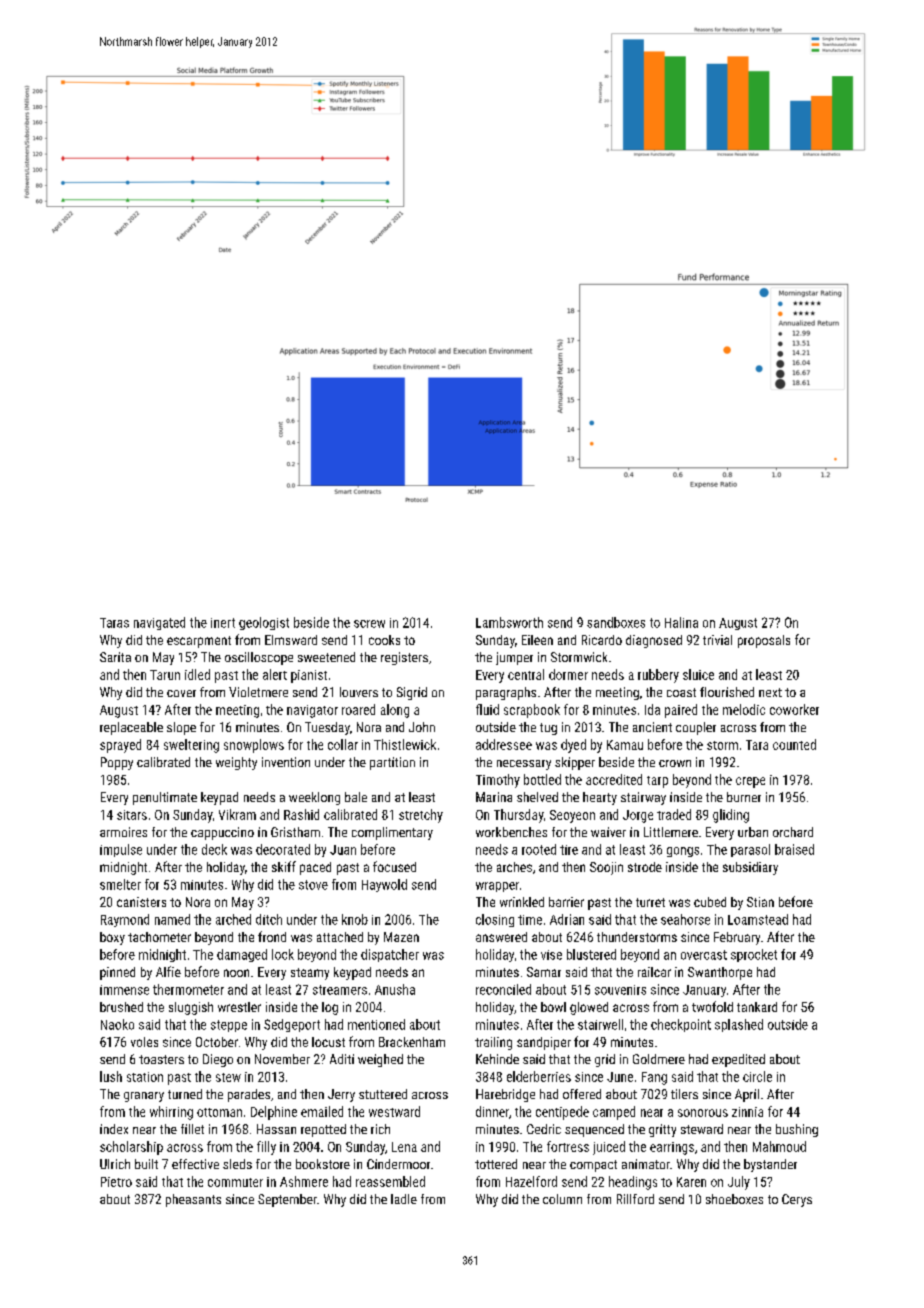  Describe the element at coordinates (659, 1059) in the screenshot. I see `Goldmere` at that location.
